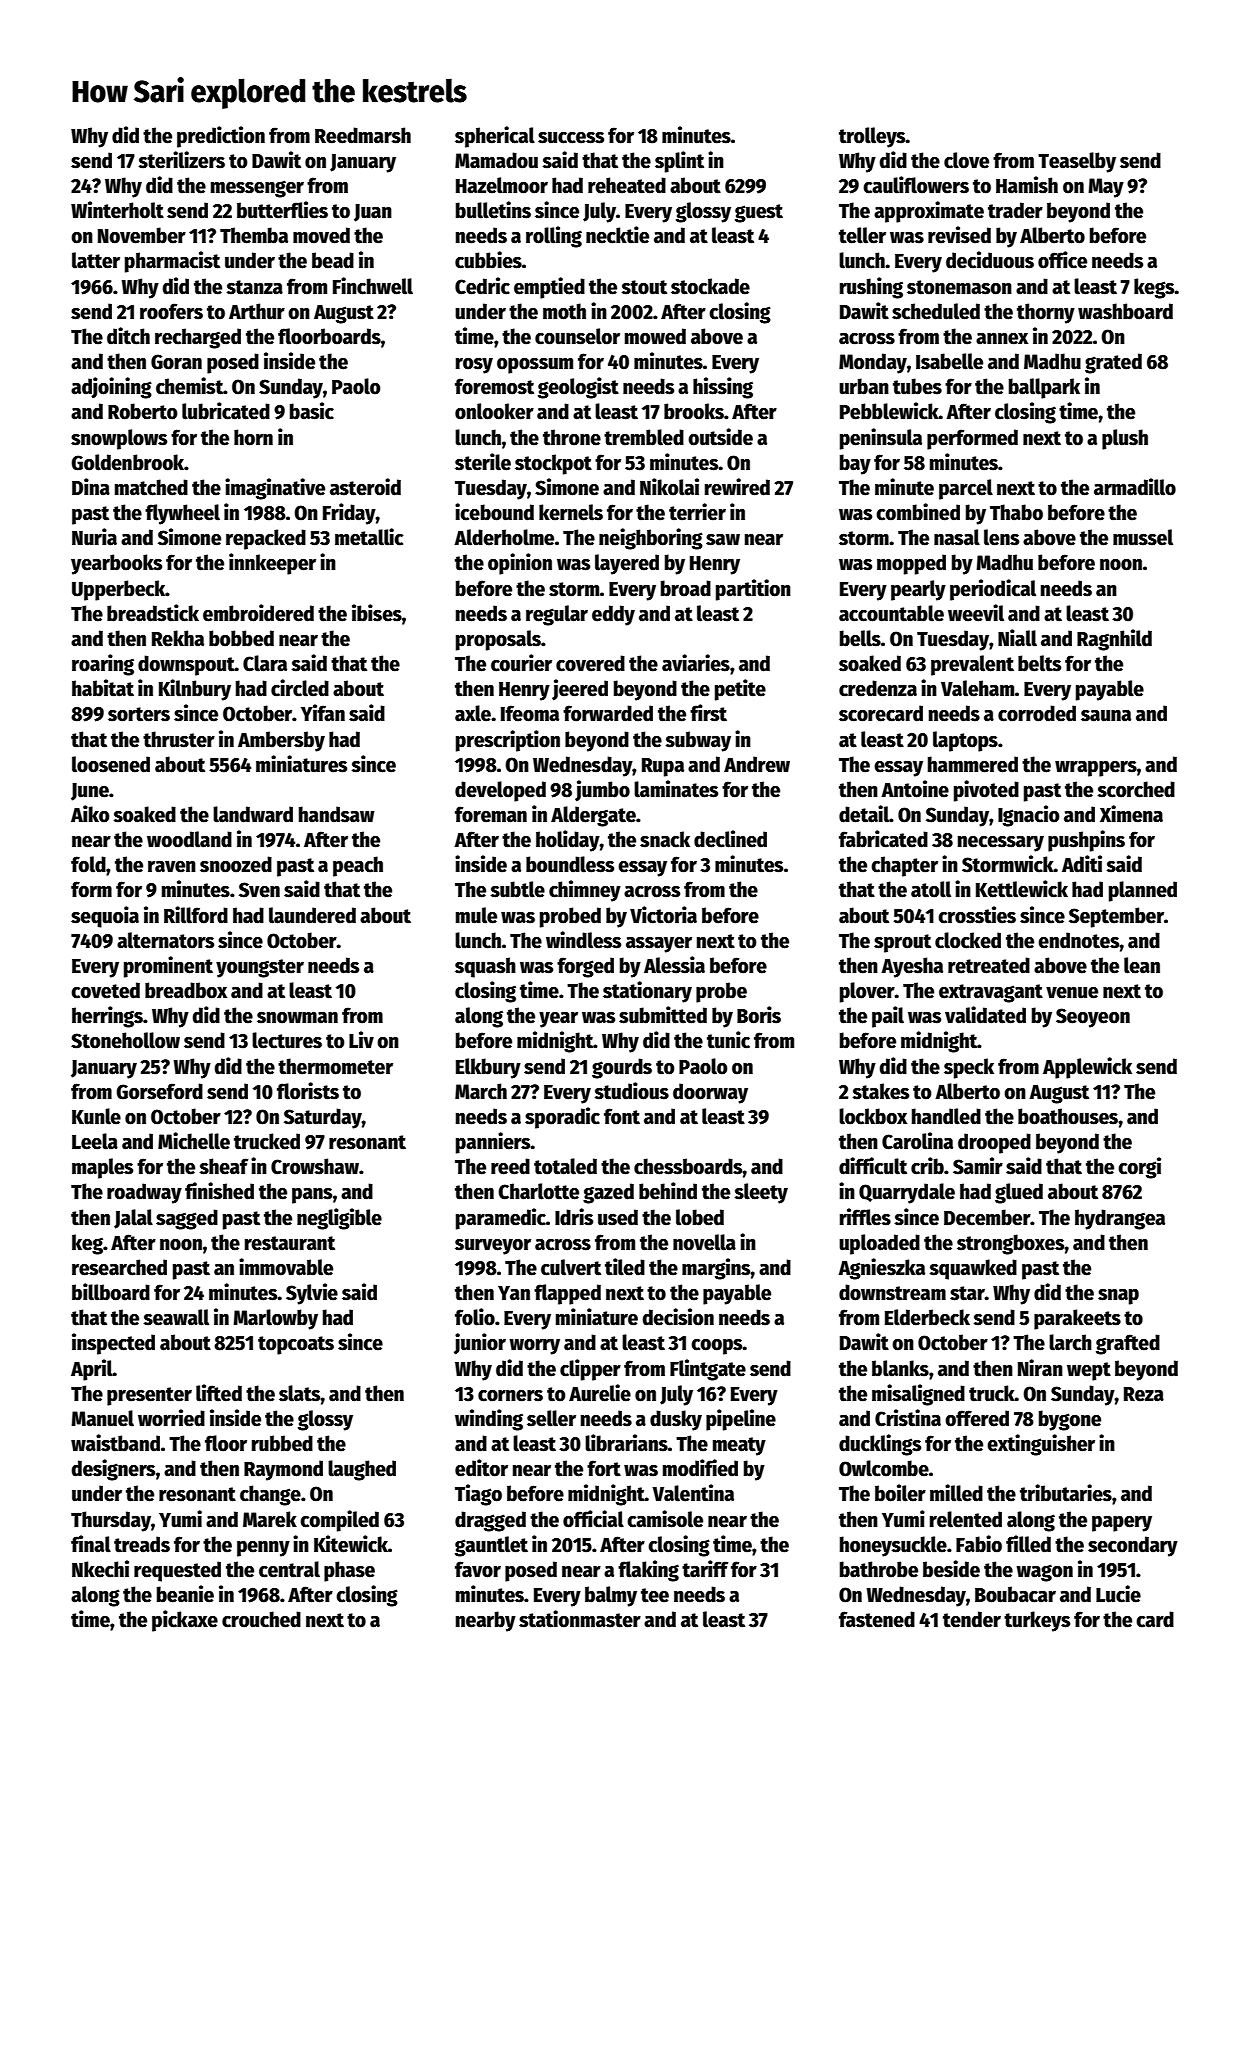 The height and width of the screenshot is (2062, 1252). What do you see at coordinates (179, 739) in the screenshot?
I see `thruster` at bounding box center [179, 739].
